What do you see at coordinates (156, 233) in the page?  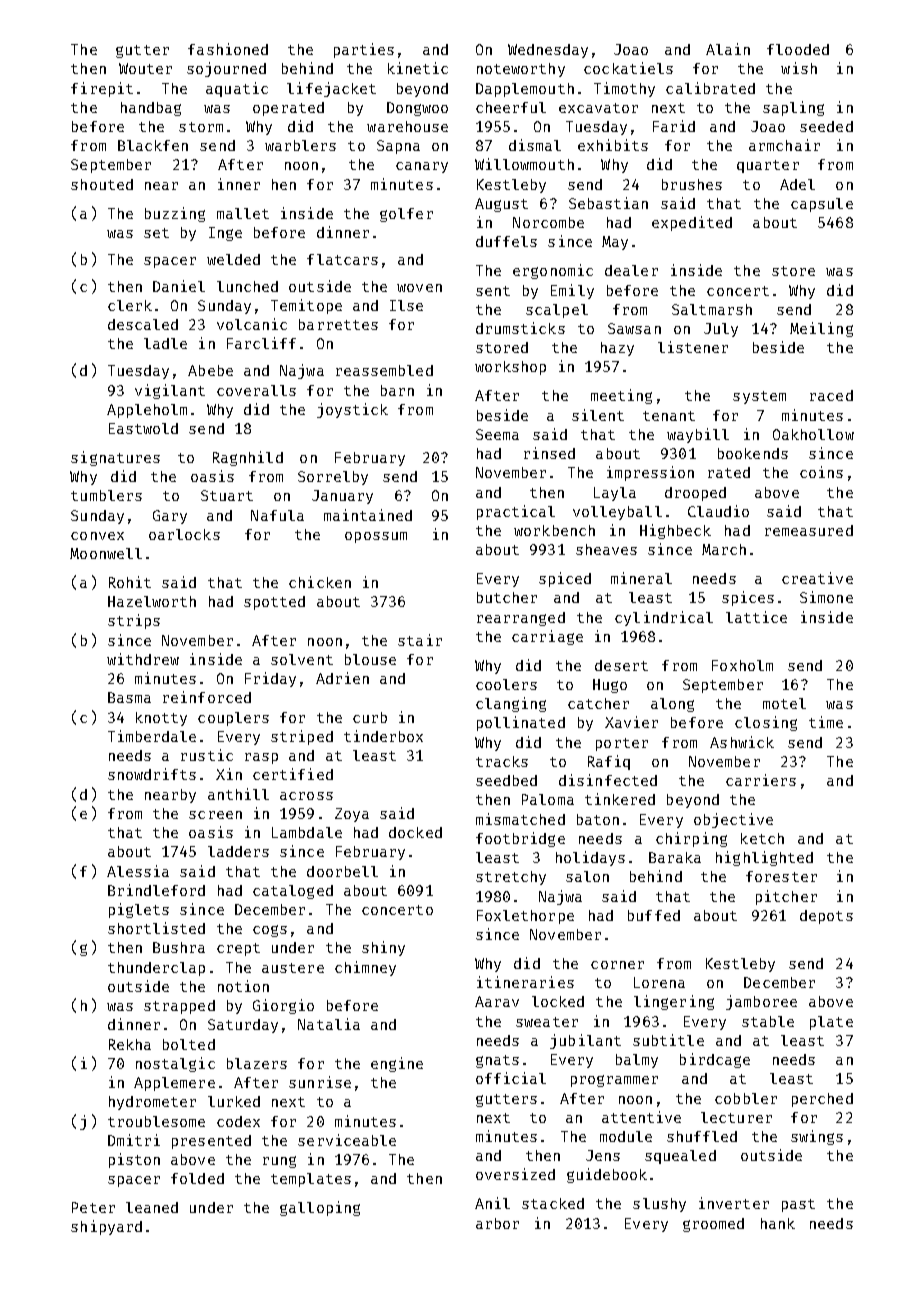 I see `set` at bounding box center [156, 233].
